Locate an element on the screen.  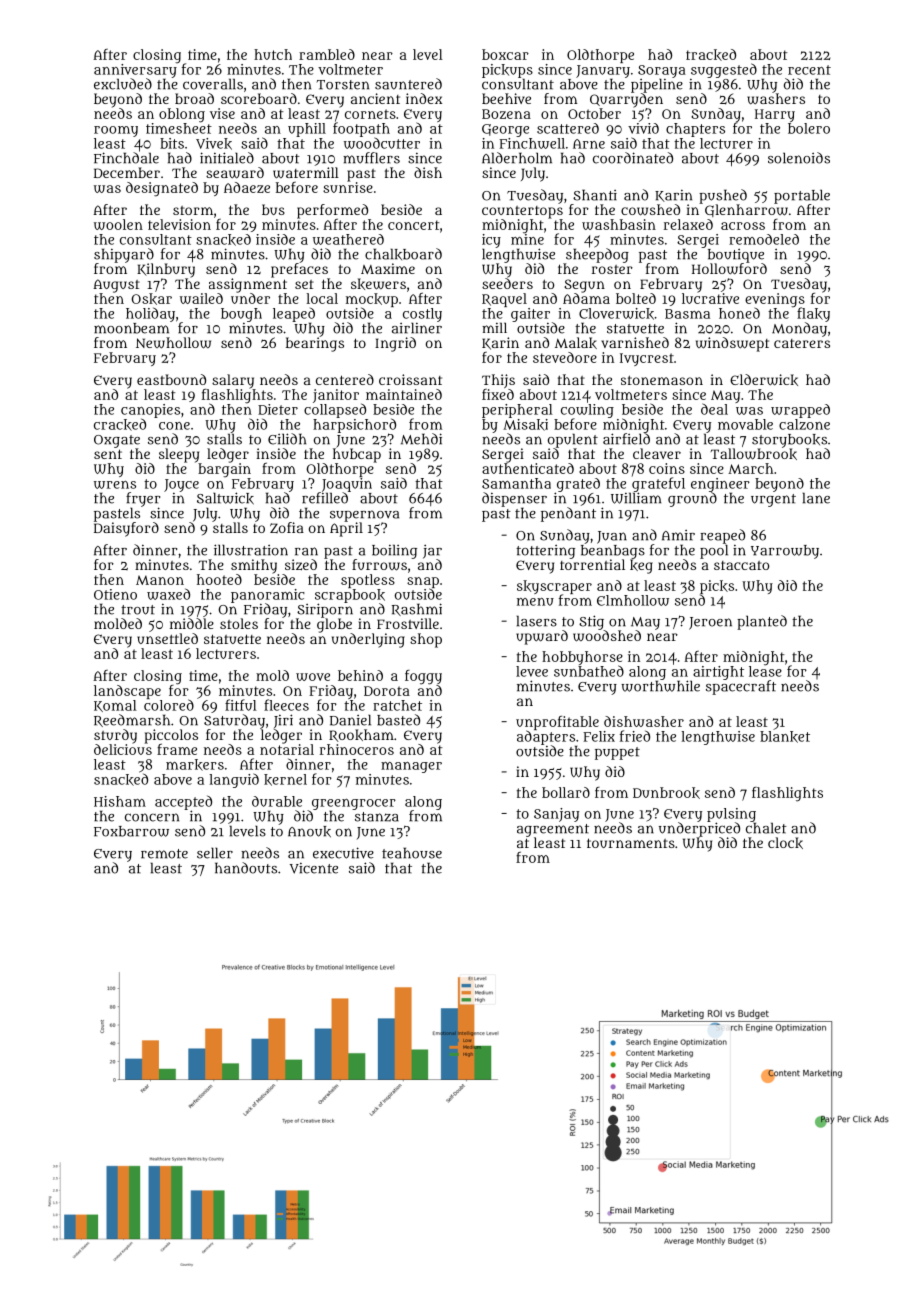
dispenser is located at coordinates (514, 499).
